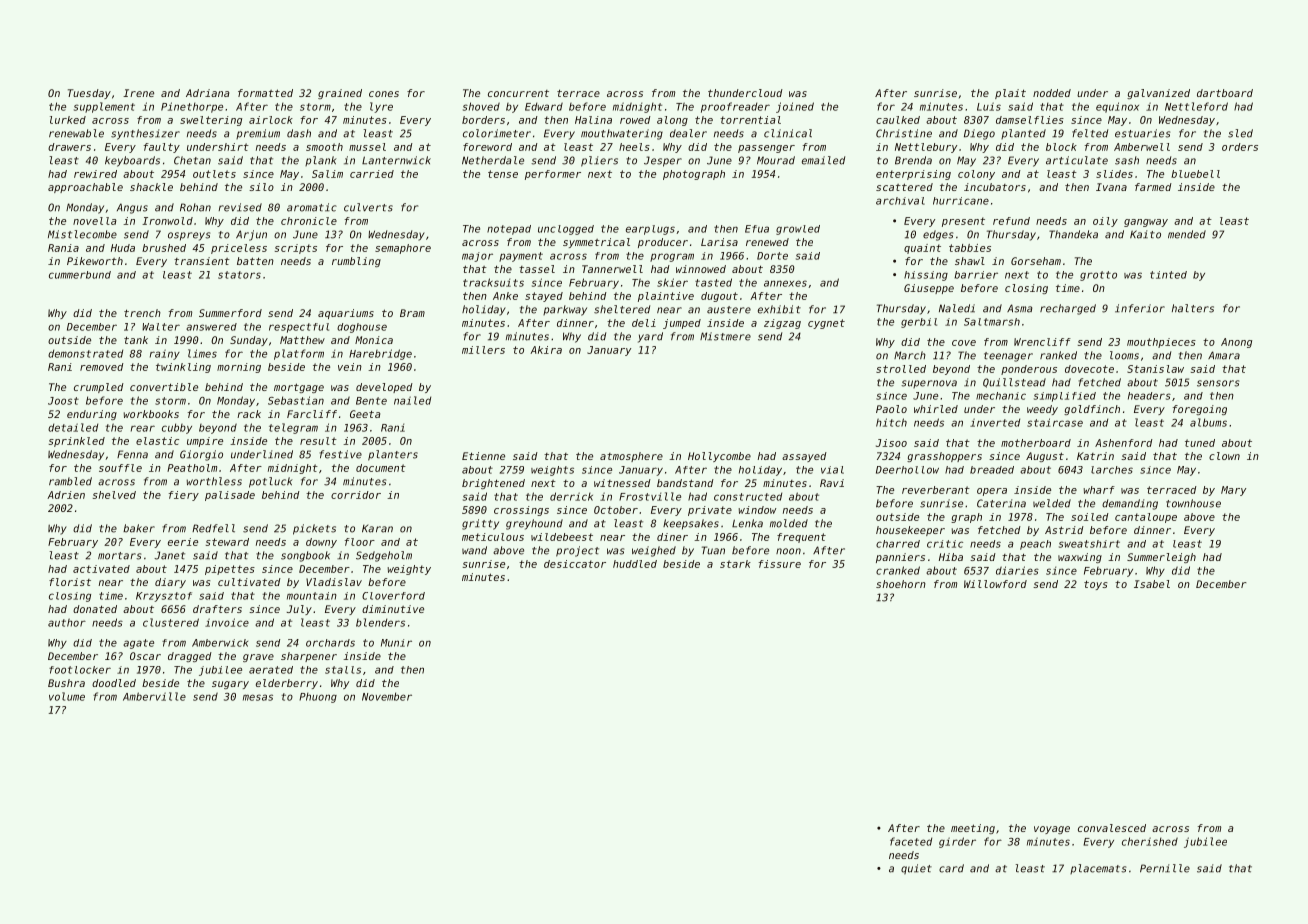 This screenshot has height=924, width=1308. I want to click on meeting, so click(973, 829).
